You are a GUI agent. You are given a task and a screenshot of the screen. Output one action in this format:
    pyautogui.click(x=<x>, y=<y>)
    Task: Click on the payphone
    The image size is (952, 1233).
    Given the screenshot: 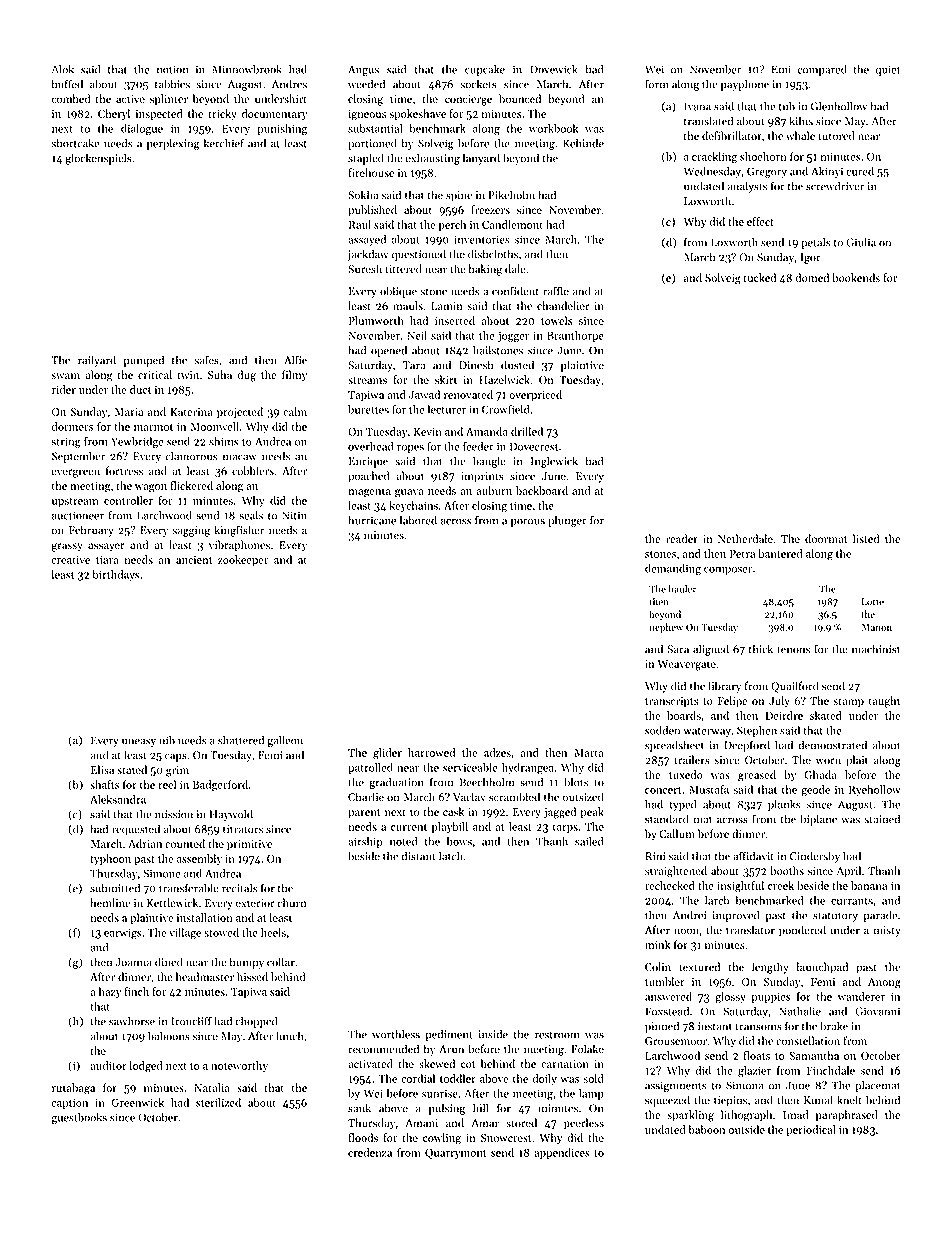 What is the action you would take?
    pyautogui.click(x=745, y=85)
